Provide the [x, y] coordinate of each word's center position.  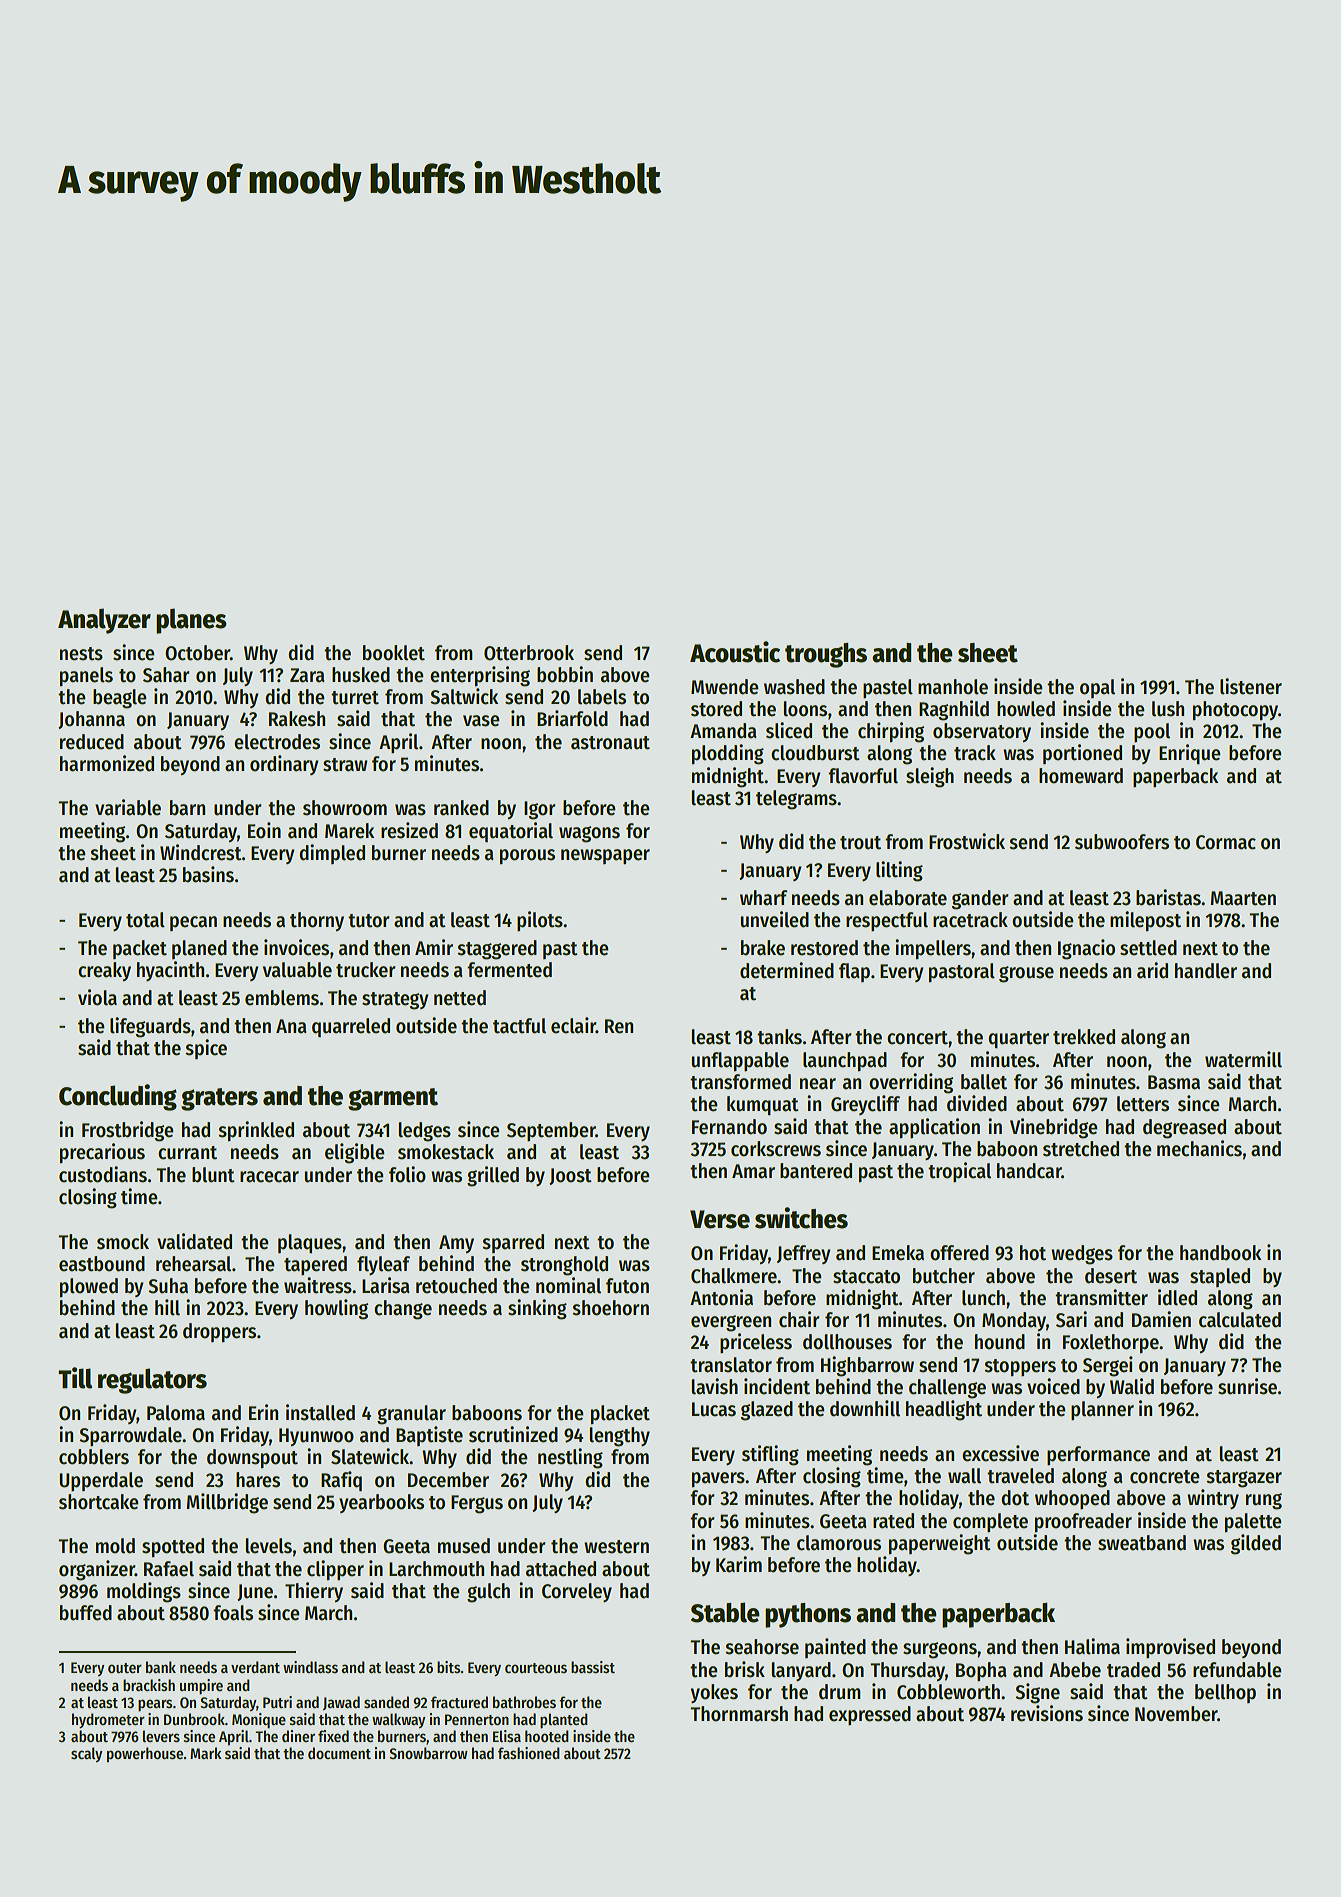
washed [794, 687]
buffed [86, 1613]
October [197, 653]
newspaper [605, 856]
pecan [193, 923]
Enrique [1190, 754]
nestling [570, 1458]
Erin [263, 1412]
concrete [1165, 1477]
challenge [947, 1389]
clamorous [839, 1543]
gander [980, 900]
